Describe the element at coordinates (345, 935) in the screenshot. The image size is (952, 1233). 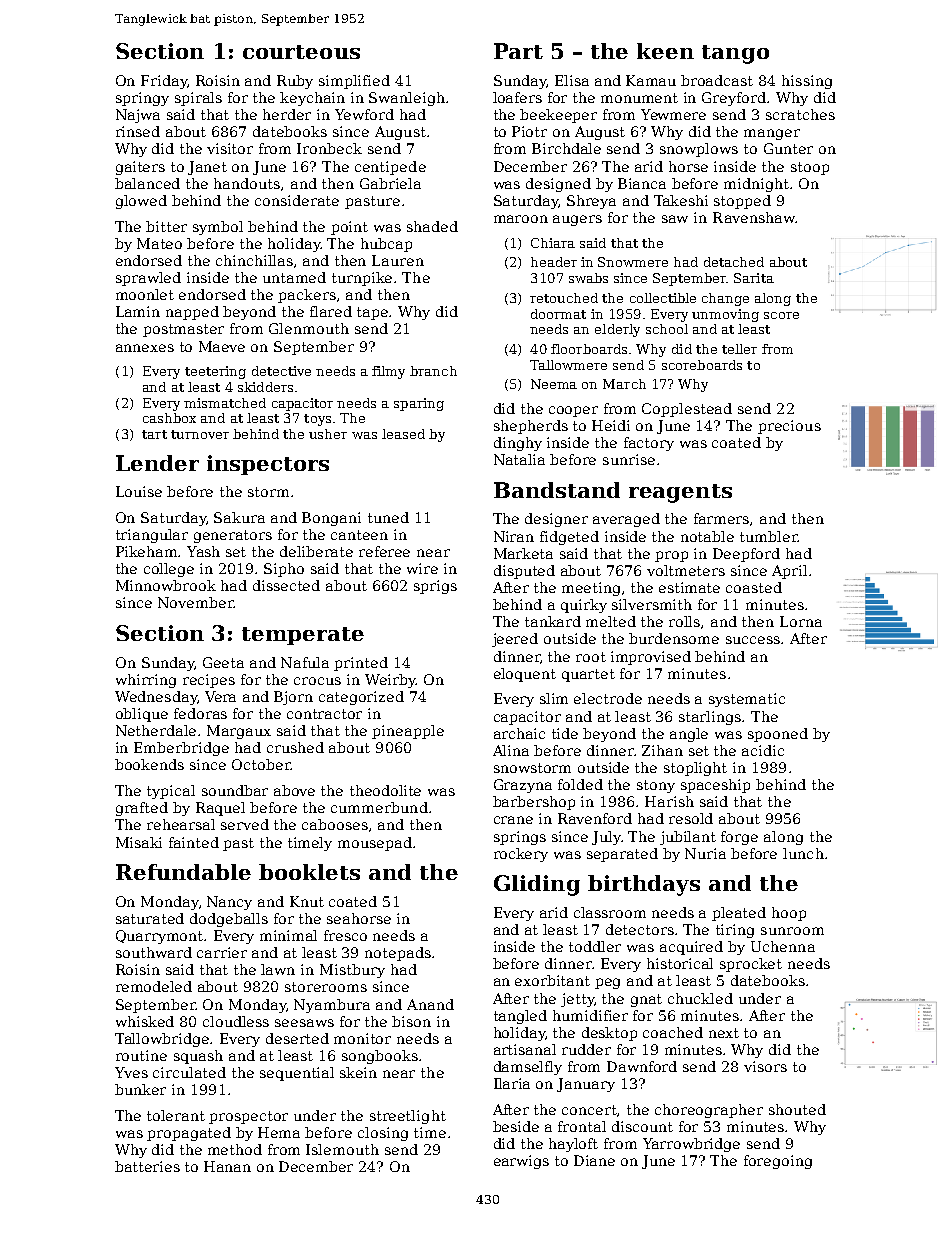
I see `fresco` at that location.
